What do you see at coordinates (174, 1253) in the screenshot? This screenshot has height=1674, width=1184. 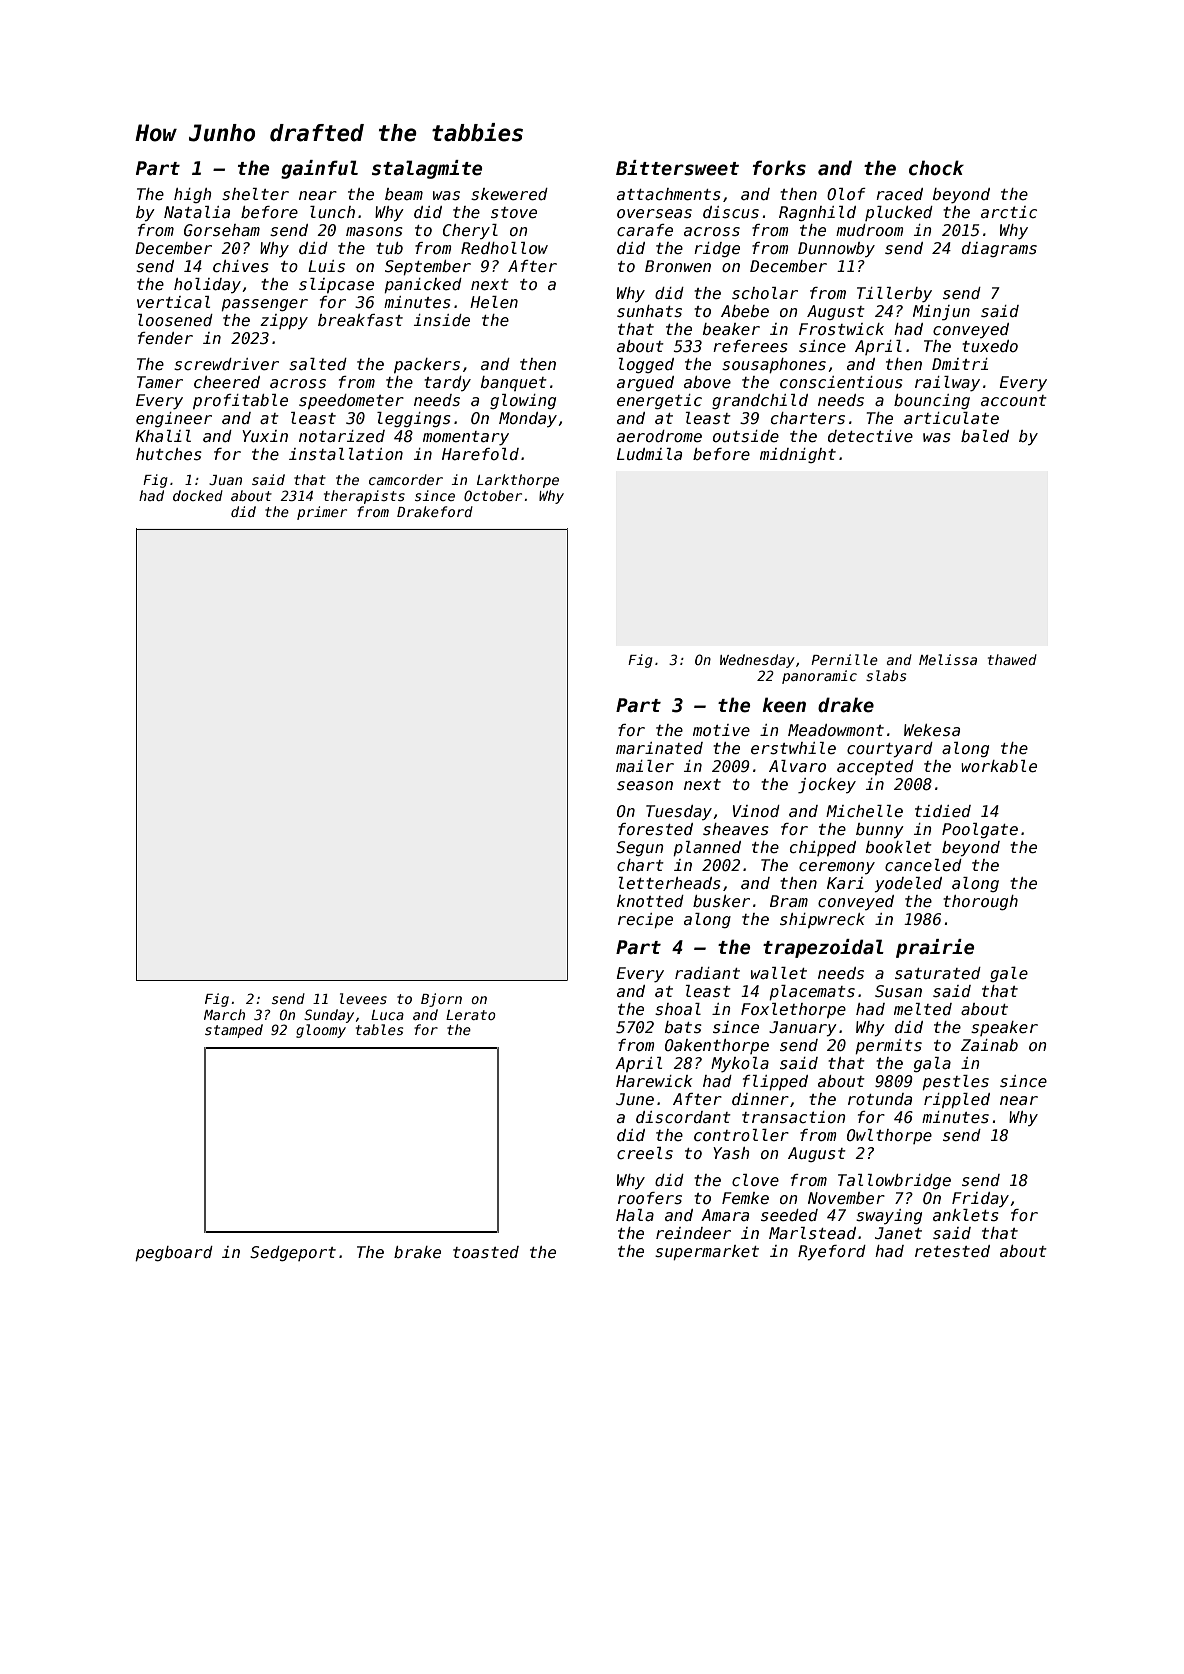 I see `pegboard` at bounding box center [174, 1253].
